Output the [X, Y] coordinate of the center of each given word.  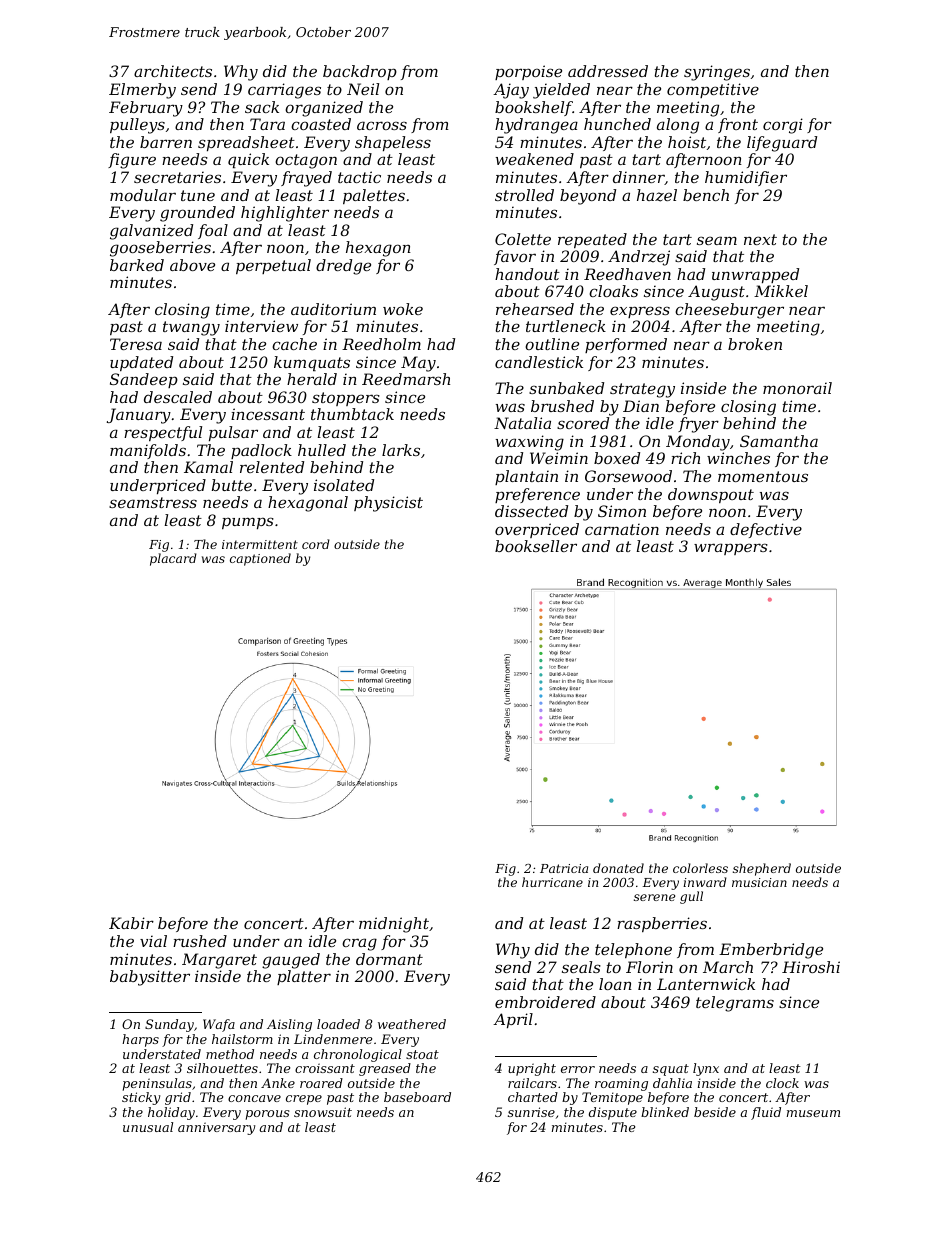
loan [615, 984]
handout [527, 274]
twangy [191, 328]
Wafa [219, 1025]
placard [173, 559]
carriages [284, 91]
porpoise [528, 72]
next [760, 239]
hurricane [552, 882]
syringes [717, 73]
